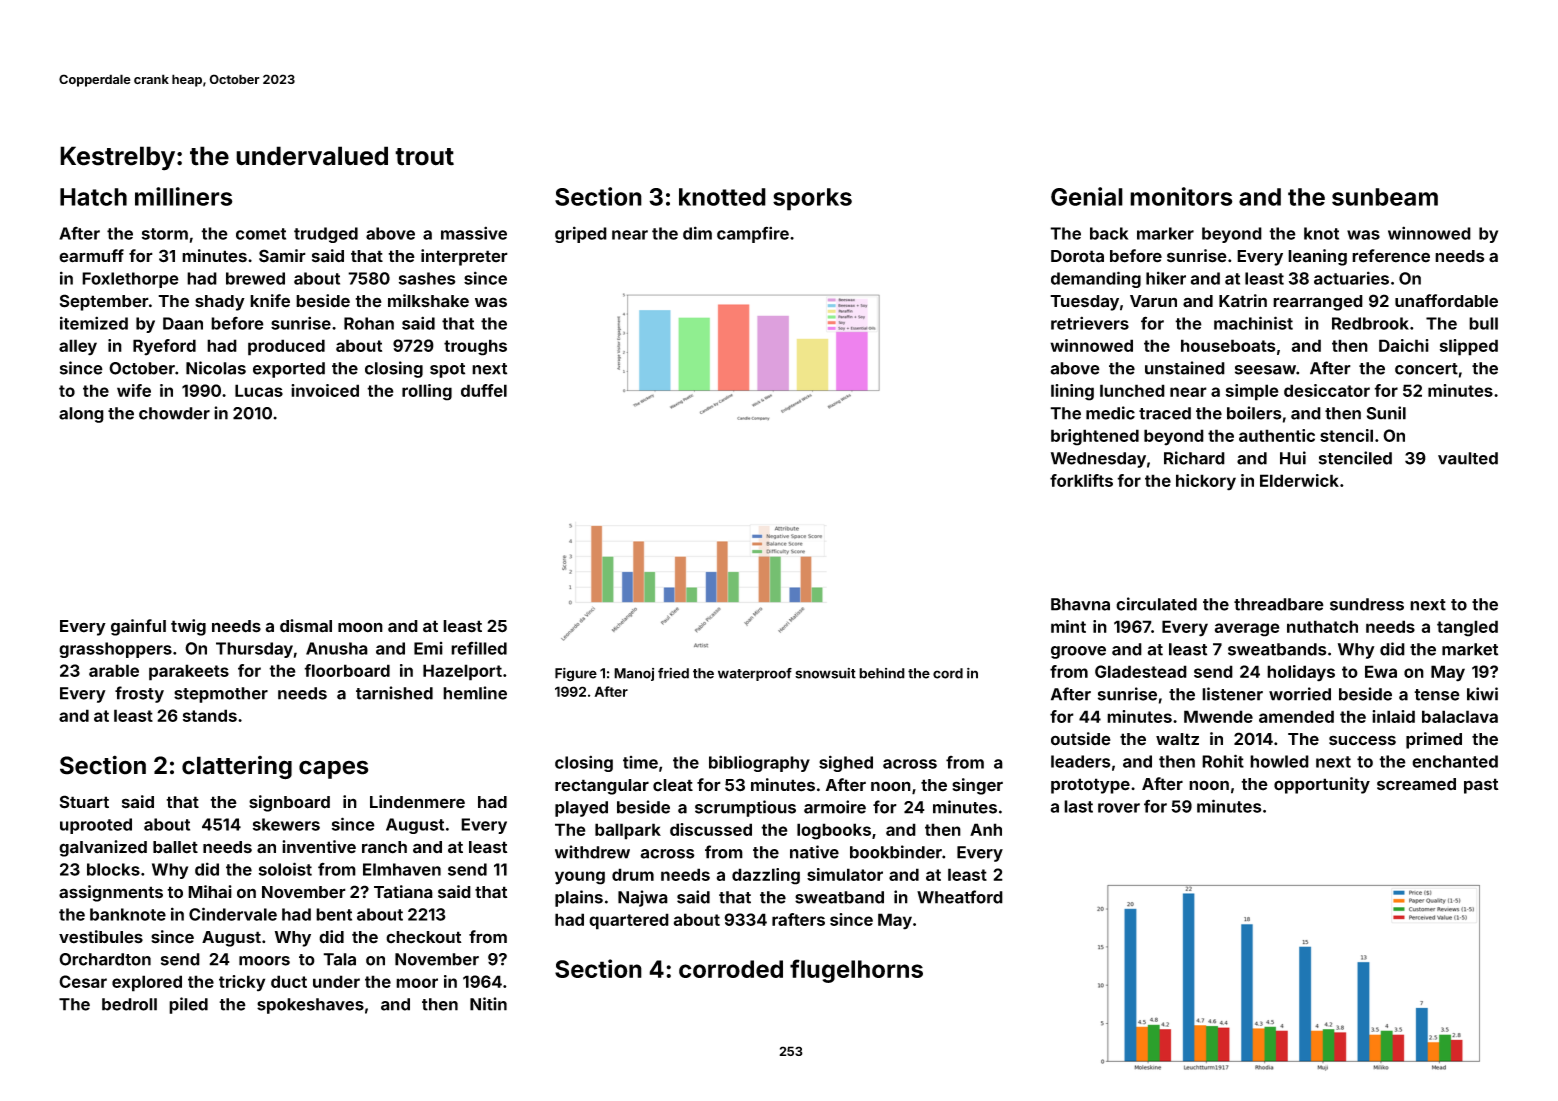 The height and width of the document is (1101, 1558). Describe the element at coordinates (731, 969) in the document. I see `corroded` at that location.
